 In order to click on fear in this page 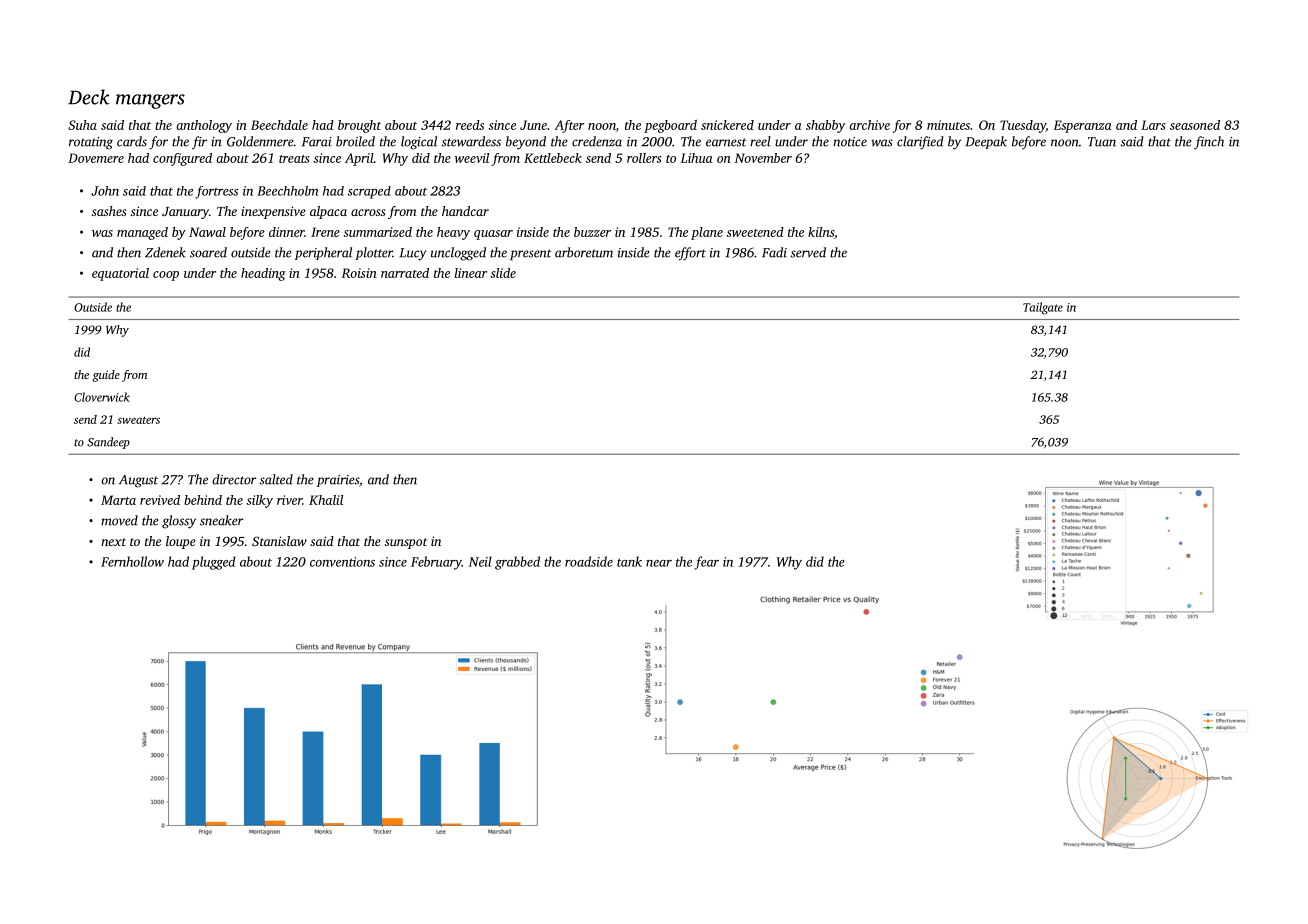, I will do `click(706, 563)`.
